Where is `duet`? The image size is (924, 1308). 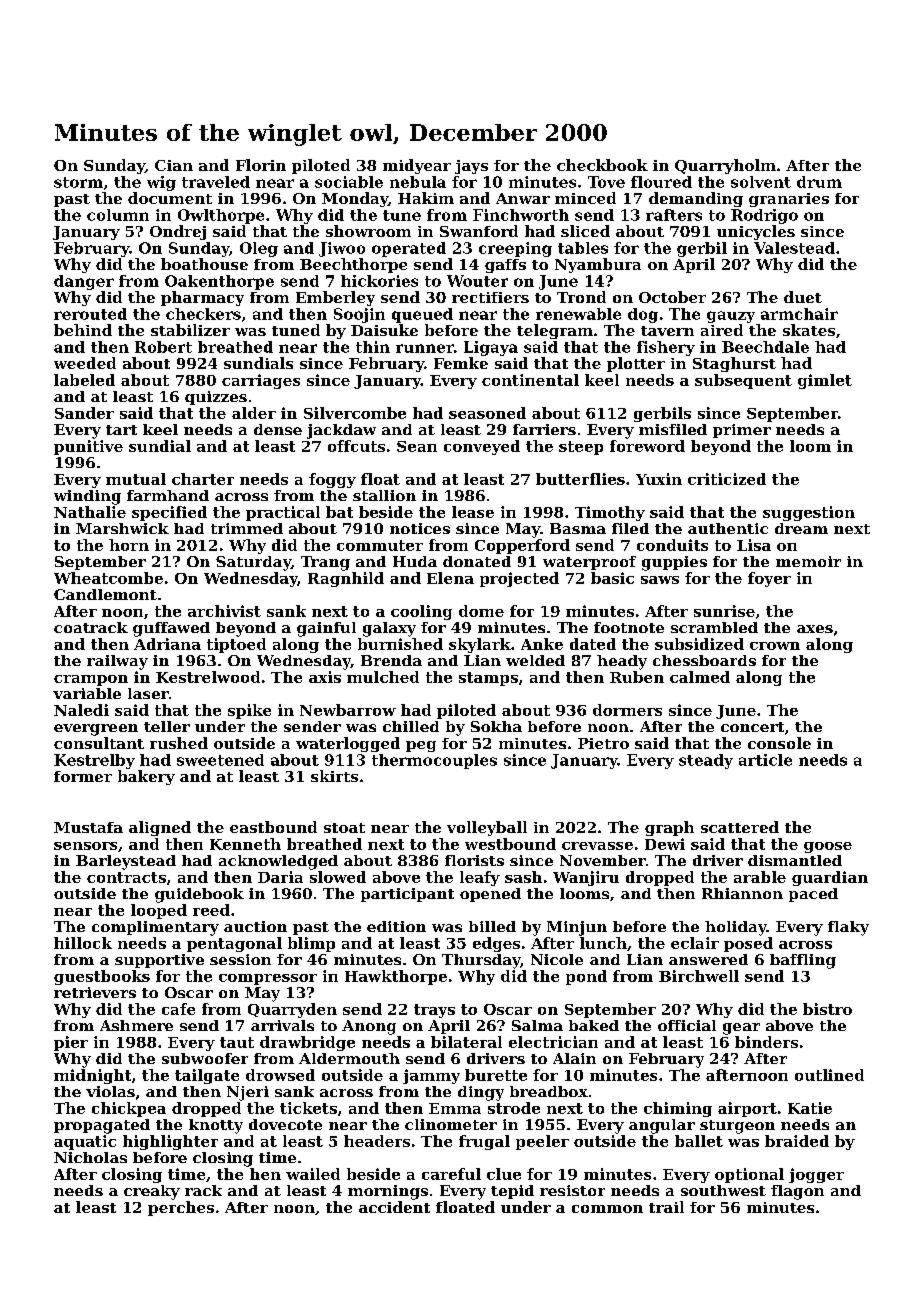 duet is located at coordinates (803, 297).
